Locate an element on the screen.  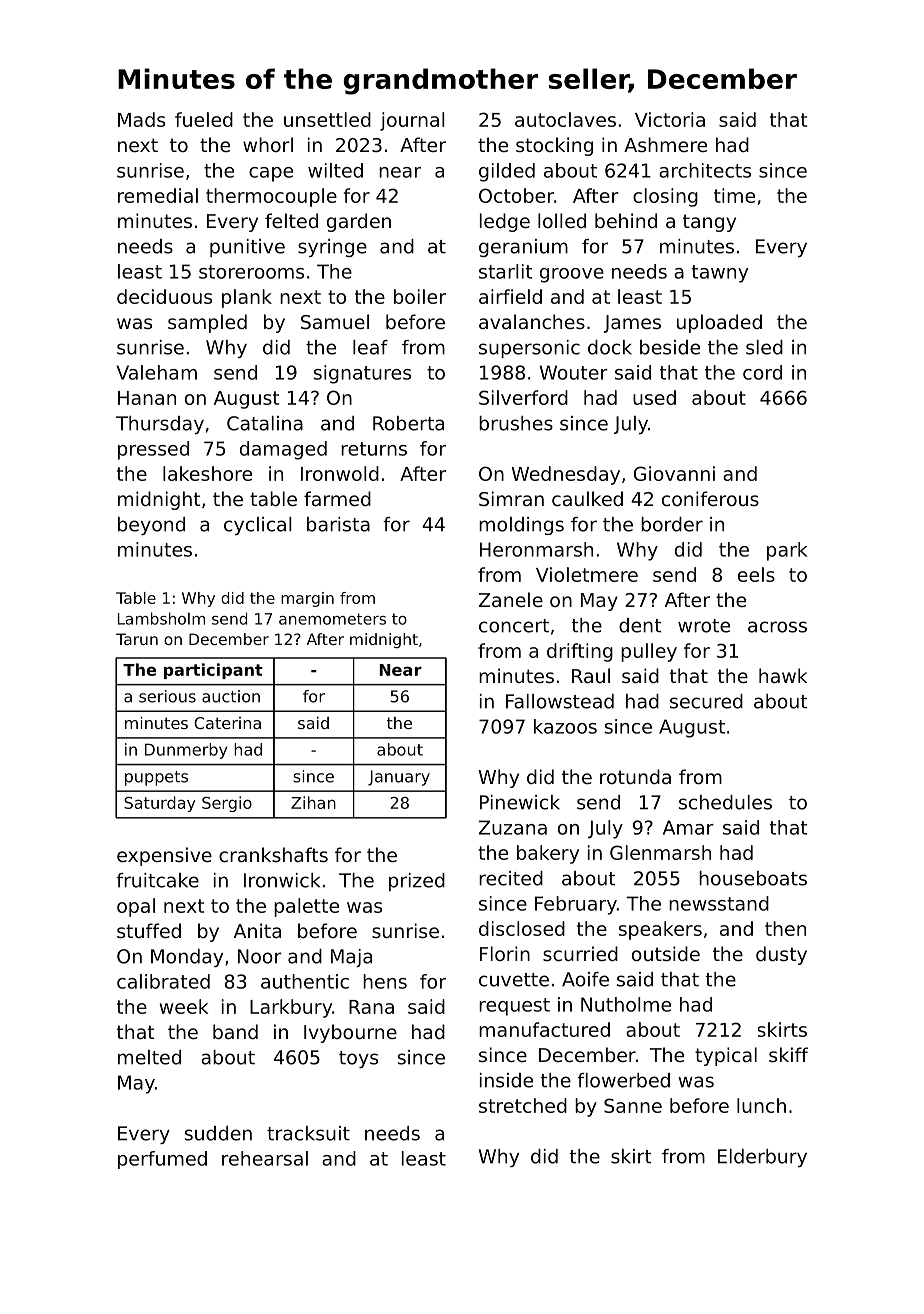
punitive is located at coordinates (247, 248).
